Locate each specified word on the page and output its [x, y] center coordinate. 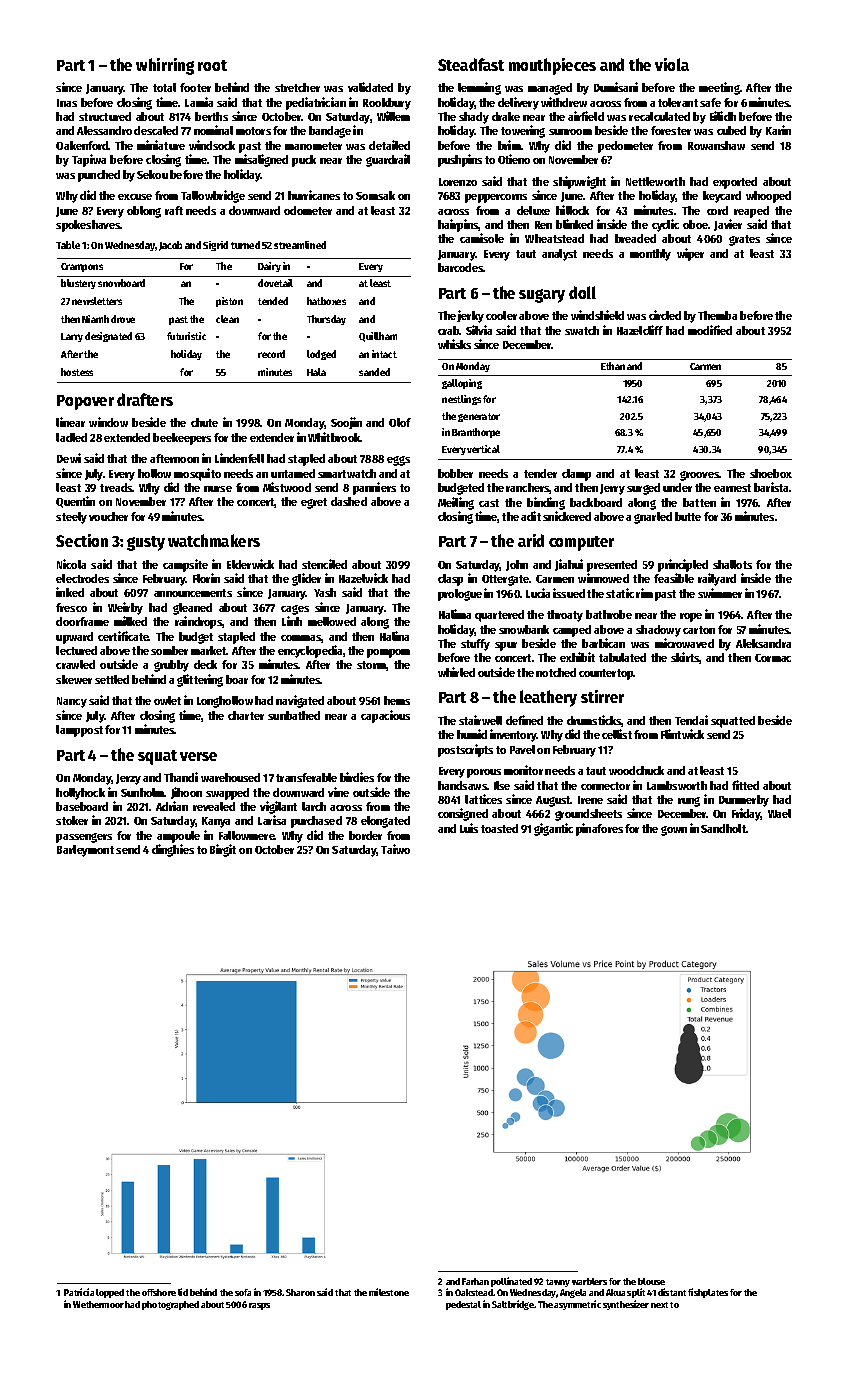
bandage [330, 132]
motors [253, 131]
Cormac [773, 658]
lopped [110, 1293]
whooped [768, 197]
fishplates [708, 1293]
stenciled [324, 564]
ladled [71, 437]
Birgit [223, 850]
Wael [779, 813]
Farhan [475, 1281]
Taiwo [395, 849]
